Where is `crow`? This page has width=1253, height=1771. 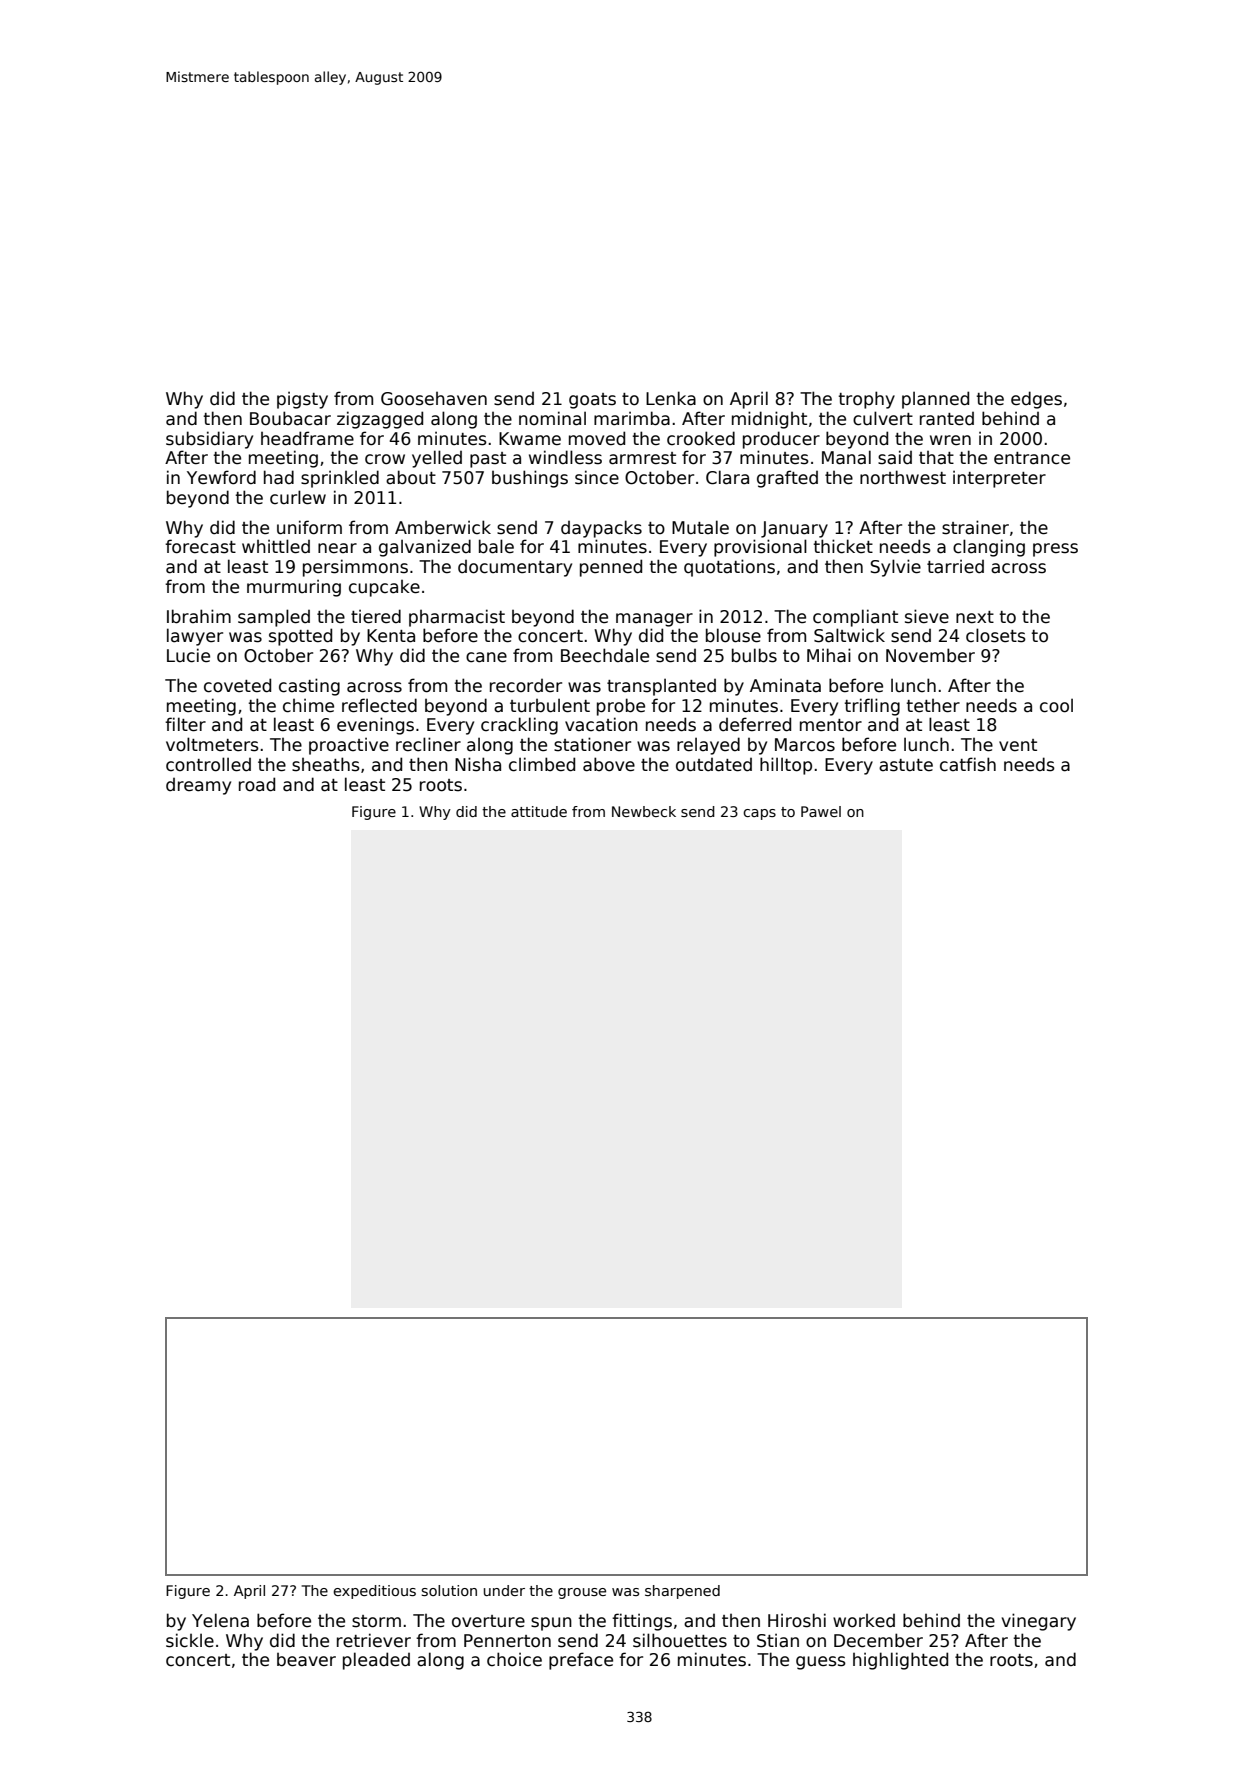 crow is located at coordinates (385, 459).
